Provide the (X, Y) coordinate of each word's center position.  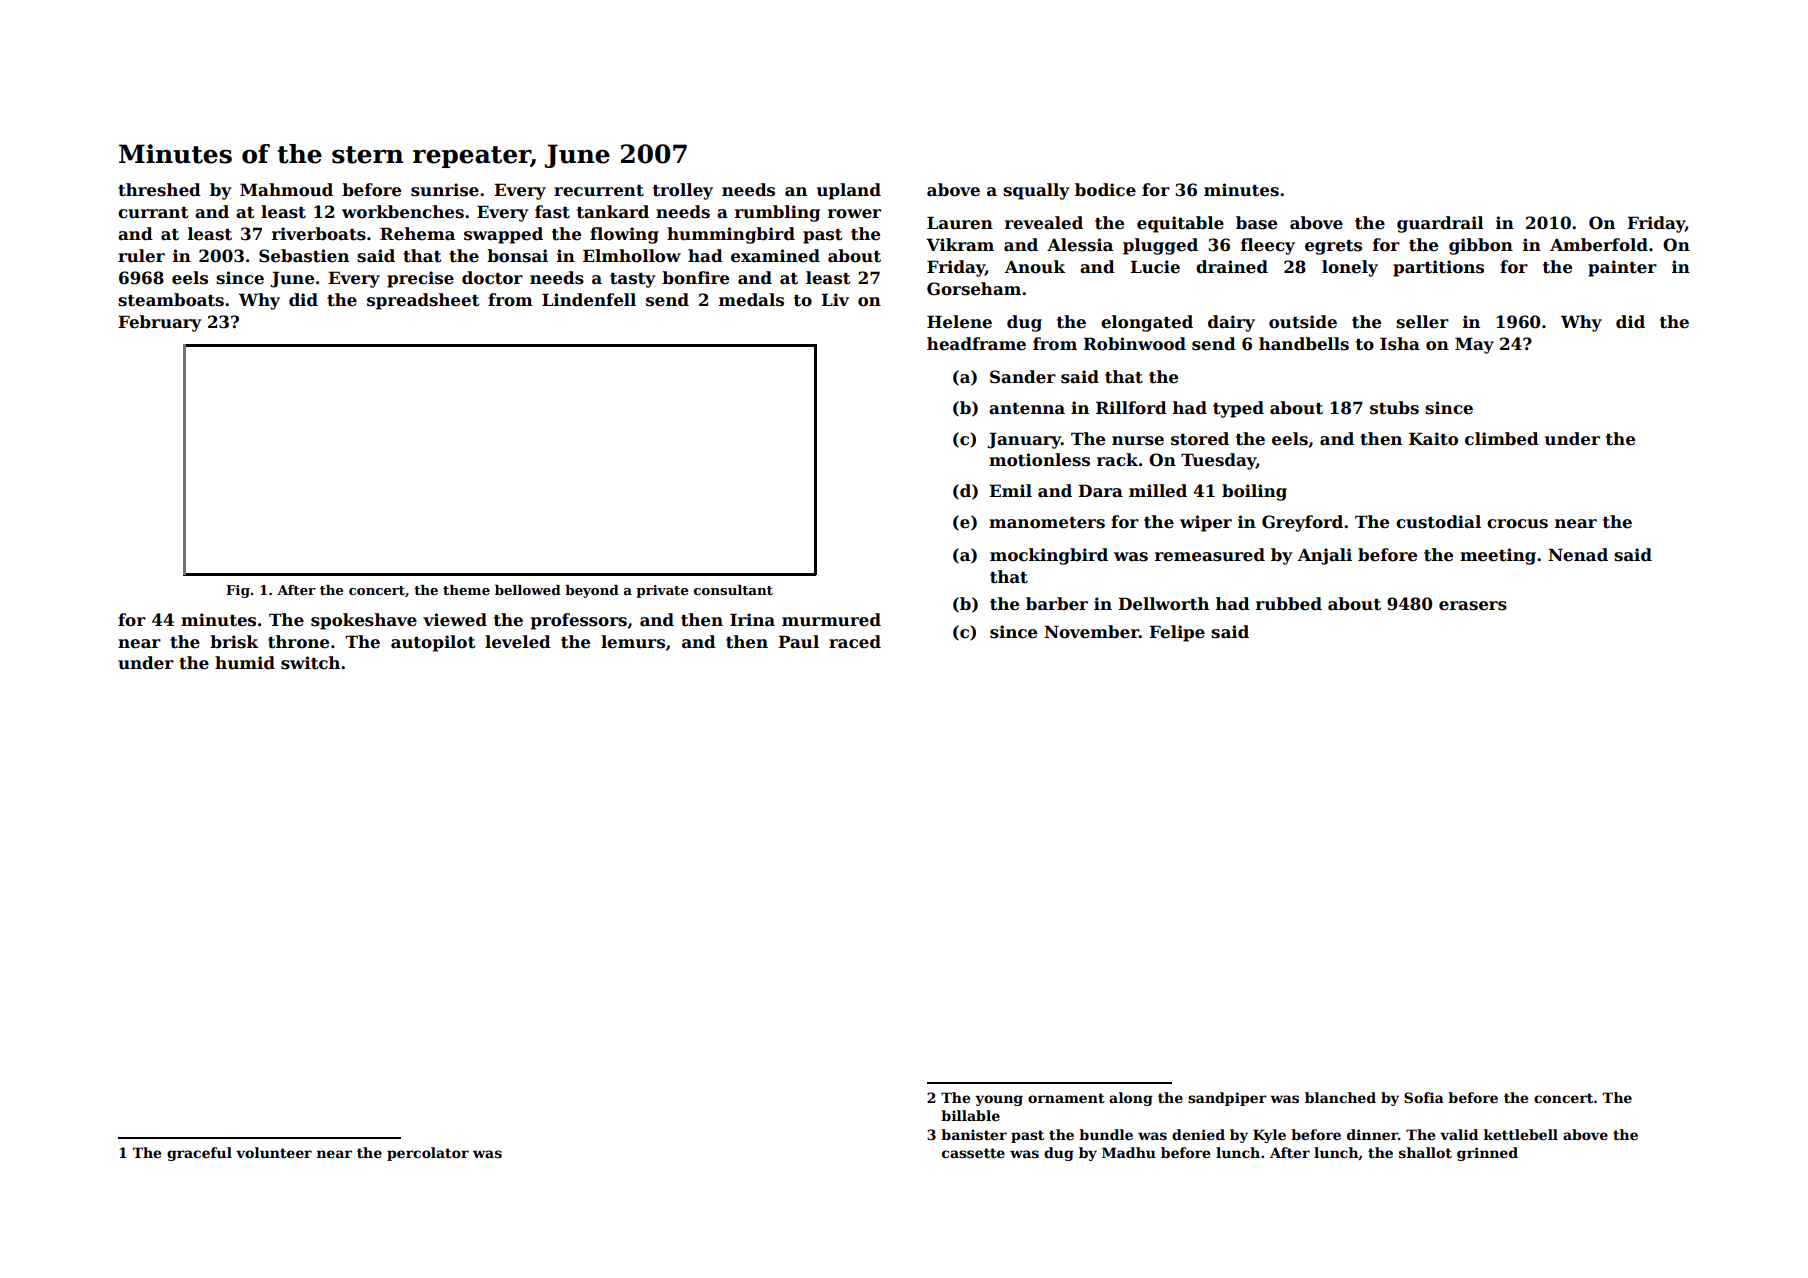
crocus (1517, 524)
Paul (798, 642)
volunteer (274, 1152)
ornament (1066, 1098)
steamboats (171, 300)
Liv (835, 299)
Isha (1400, 344)
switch (310, 663)
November (1091, 632)
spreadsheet (423, 301)
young (999, 1100)
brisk (234, 642)
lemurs (633, 642)
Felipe (1177, 633)
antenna (1027, 409)
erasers (1473, 606)
